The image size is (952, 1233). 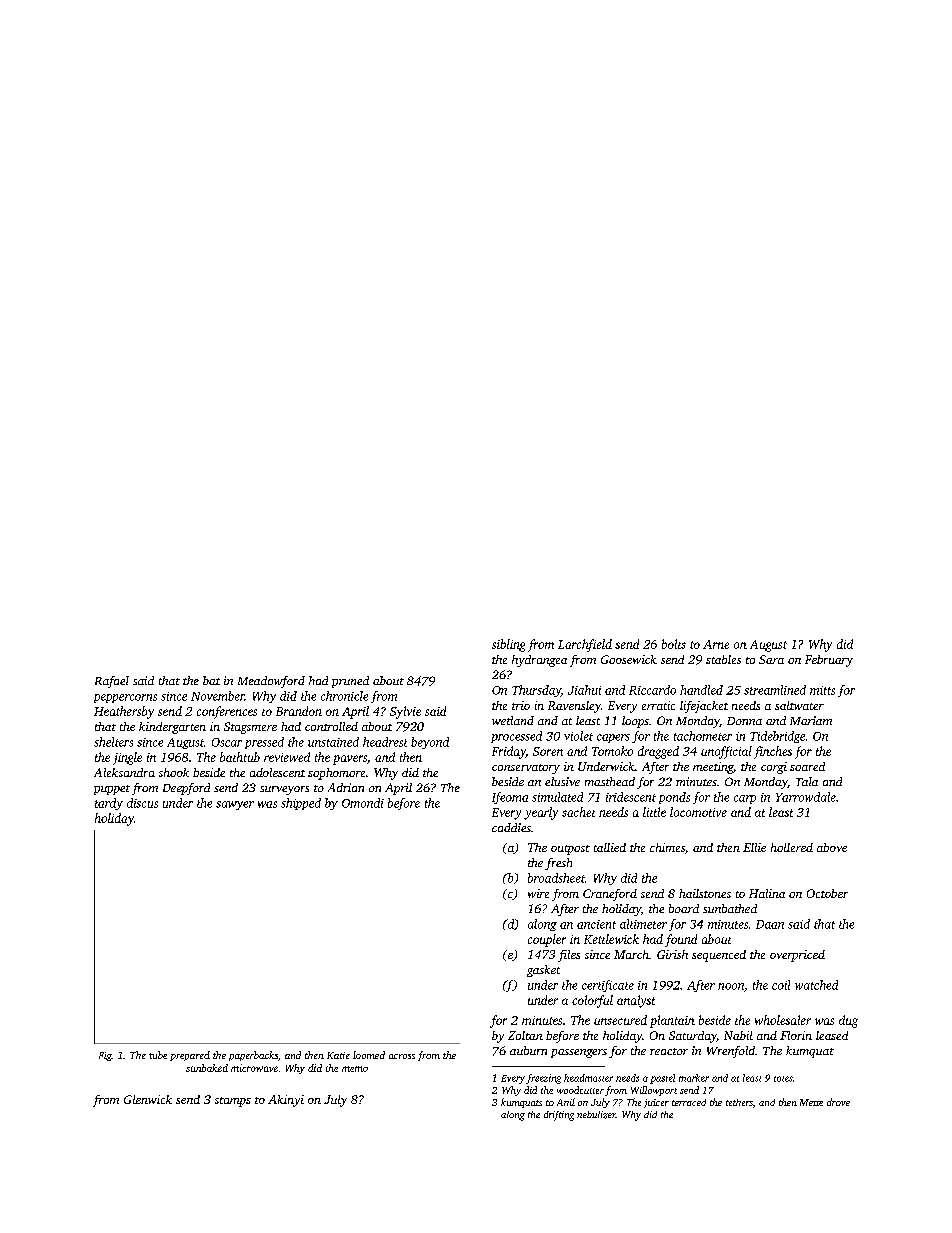 What do you see at coordinates (112, 682) in the screenshot?
I see `Rafael` at bounding box center [112, 682].
